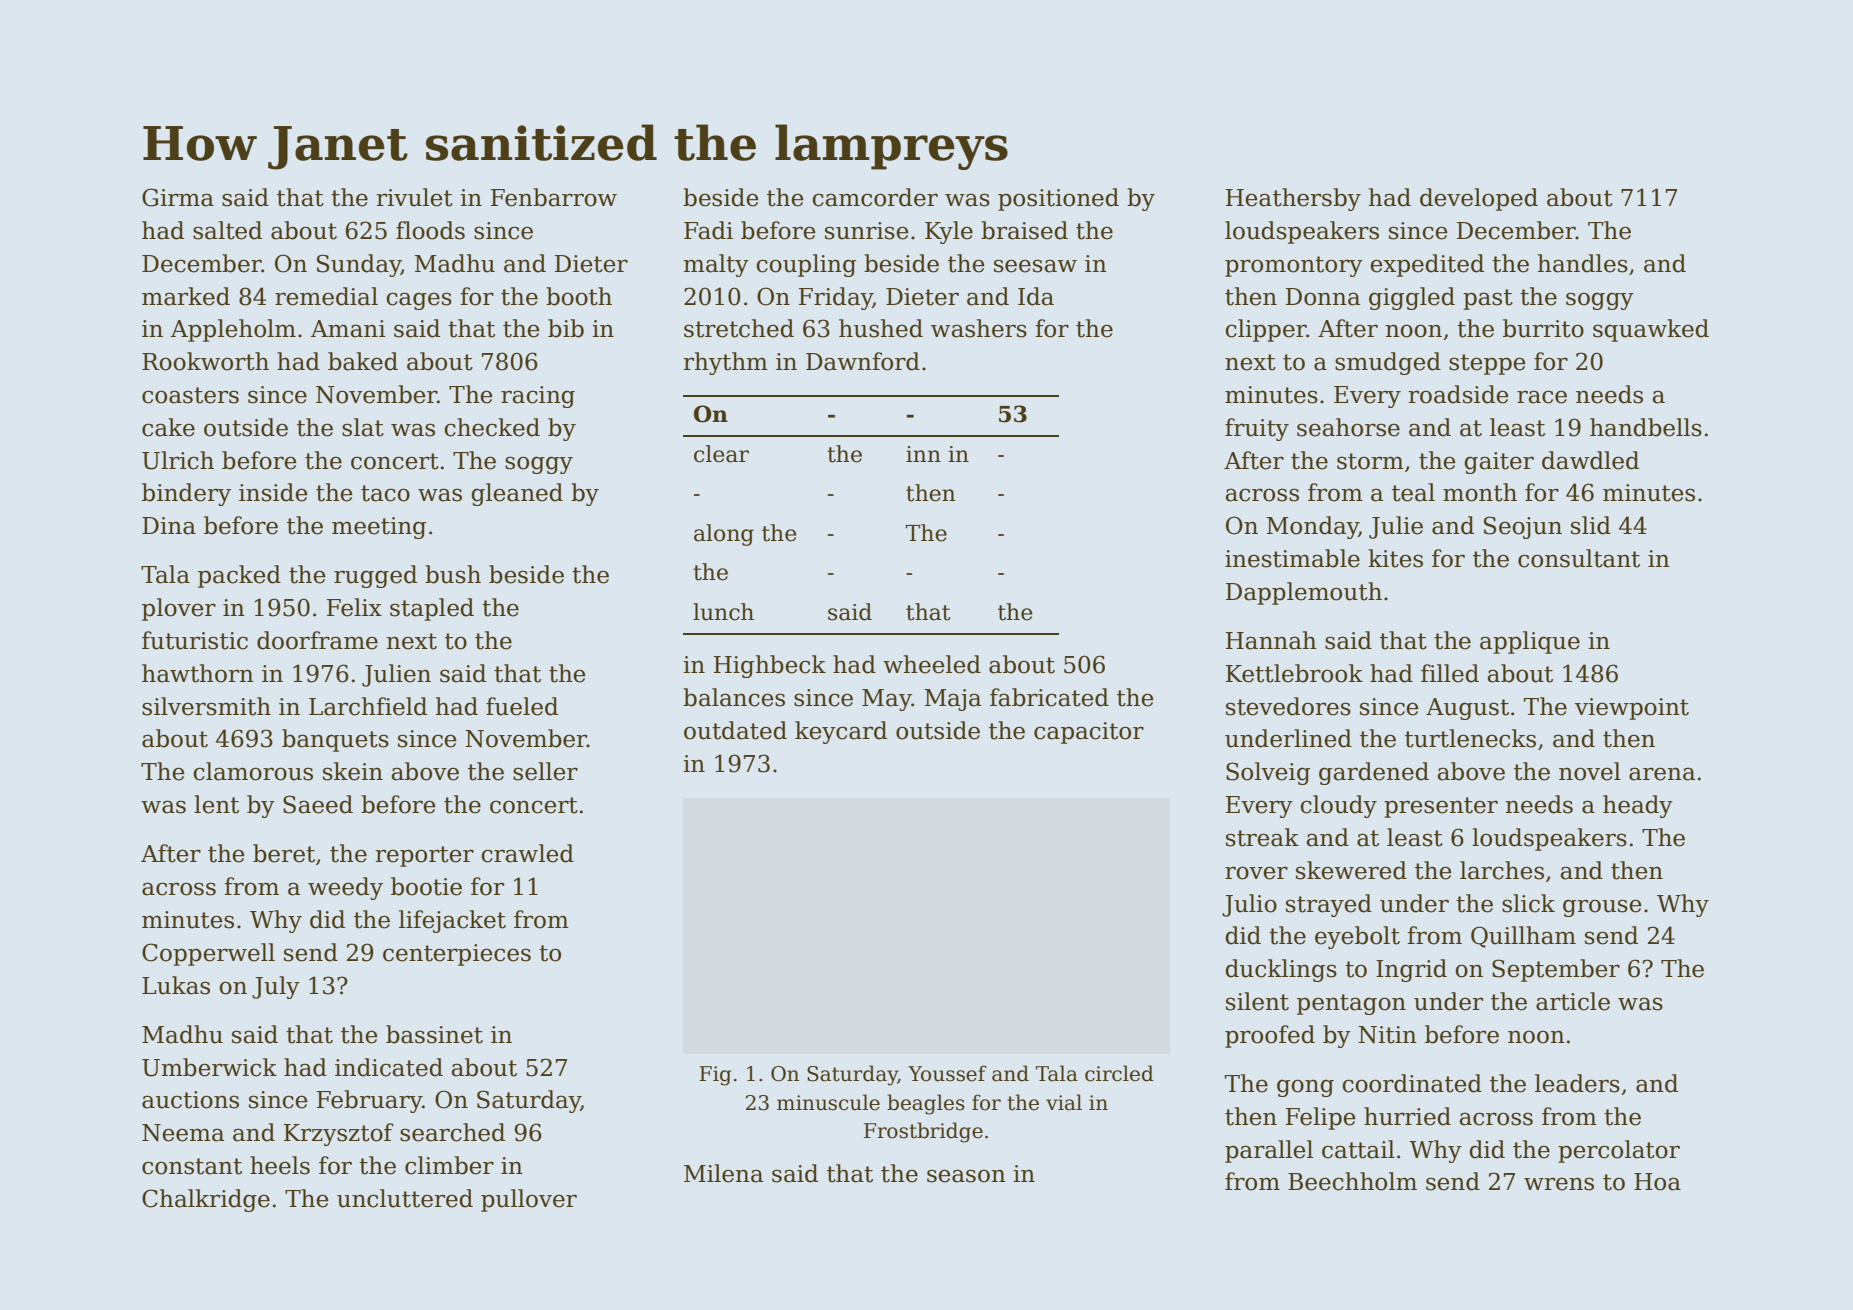 This screenshot has width=1853, height=1310. What do you see at coordinates (253, 771) in the screenshot?
I see `clamorous` at bounding box center [253, 771].
